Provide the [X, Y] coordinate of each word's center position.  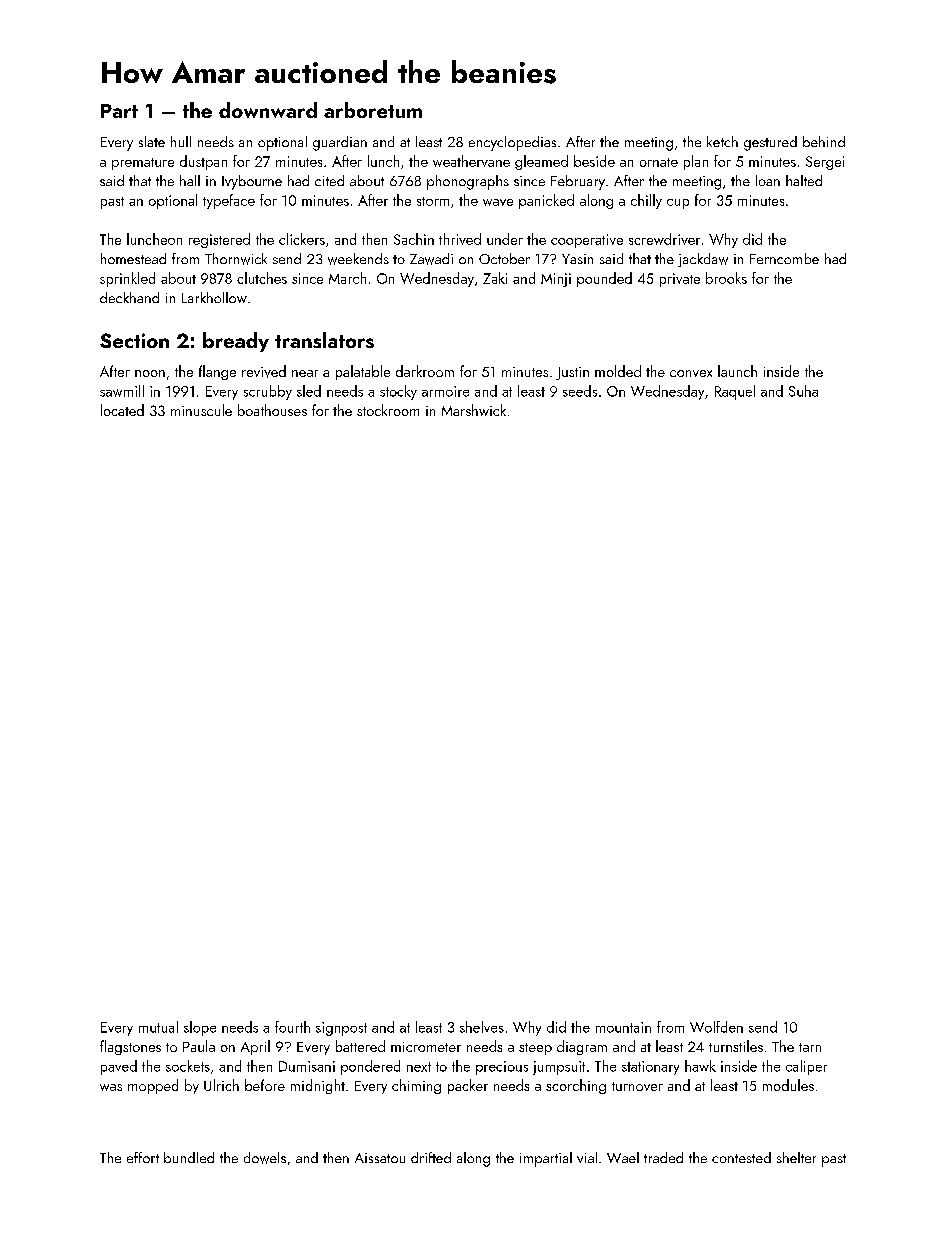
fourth [292, 1027]
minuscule [201, 410]
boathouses [272, 410]
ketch [722, 141]
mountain [623, 1027]
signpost [341, 1029]
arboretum [373, 110]
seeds [580, 391]
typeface [229, 201]
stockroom [388, 410]
